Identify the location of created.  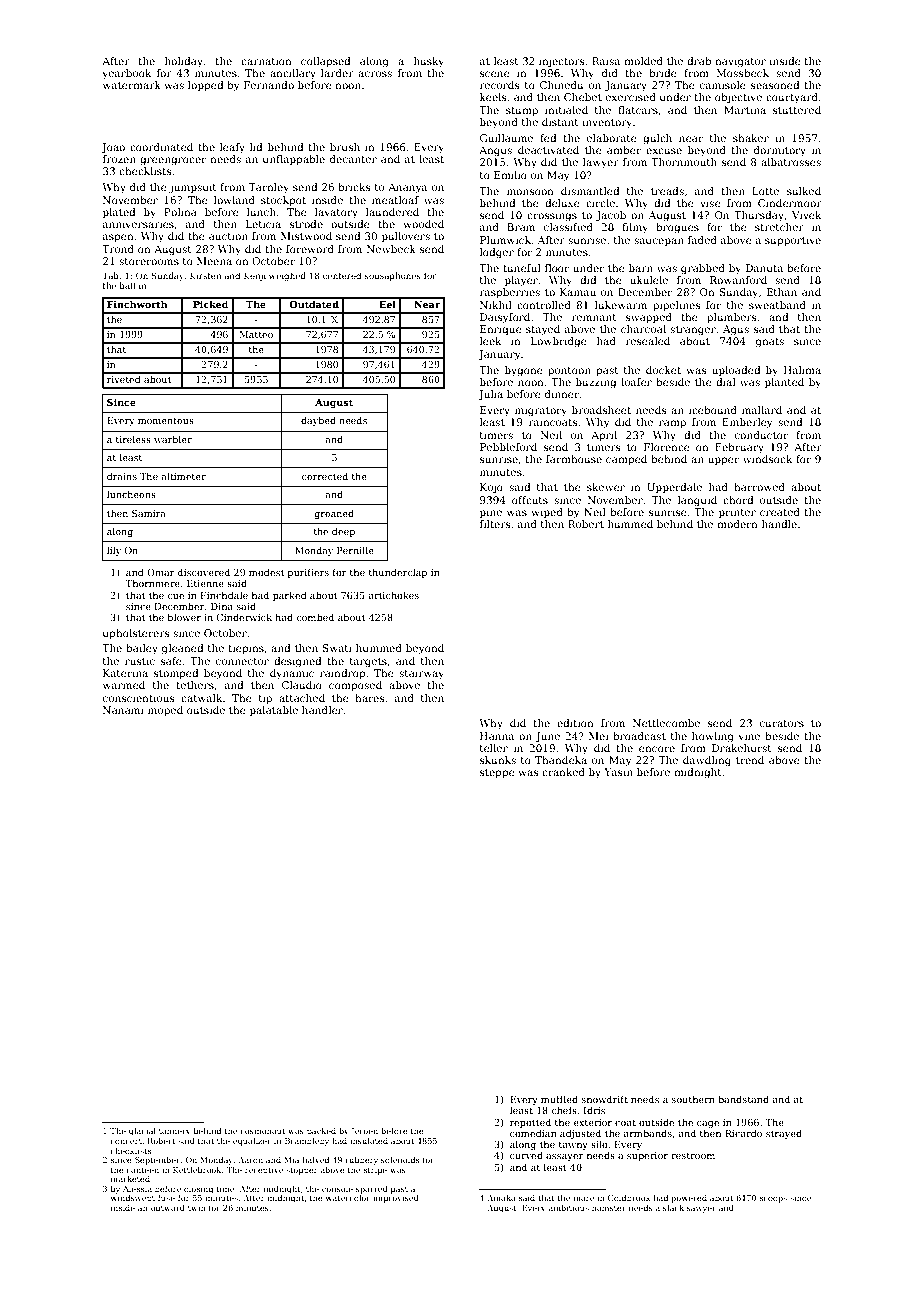
(780, 512).
